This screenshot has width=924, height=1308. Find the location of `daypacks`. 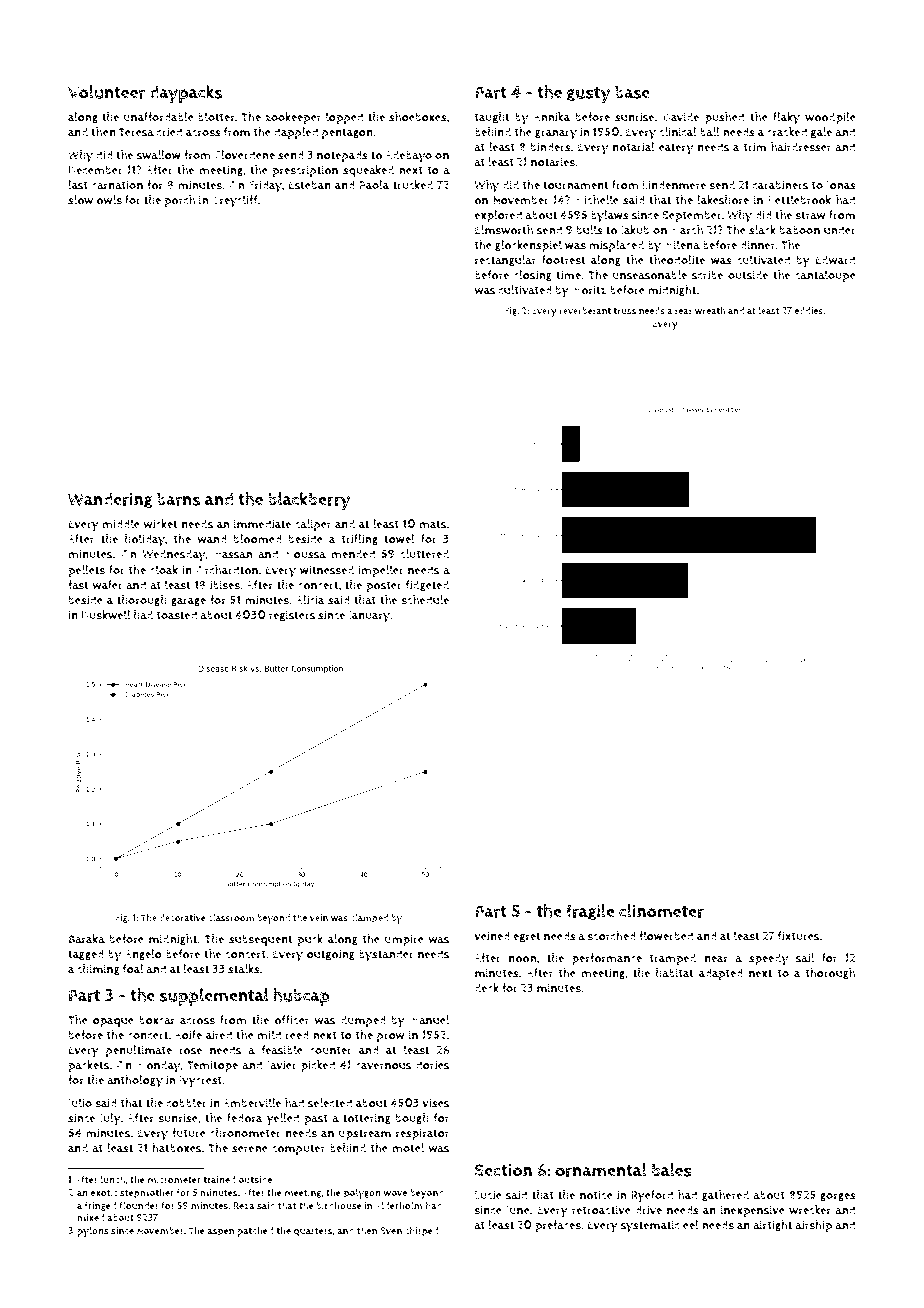

daypacks is located at coordinates (186, 94).
